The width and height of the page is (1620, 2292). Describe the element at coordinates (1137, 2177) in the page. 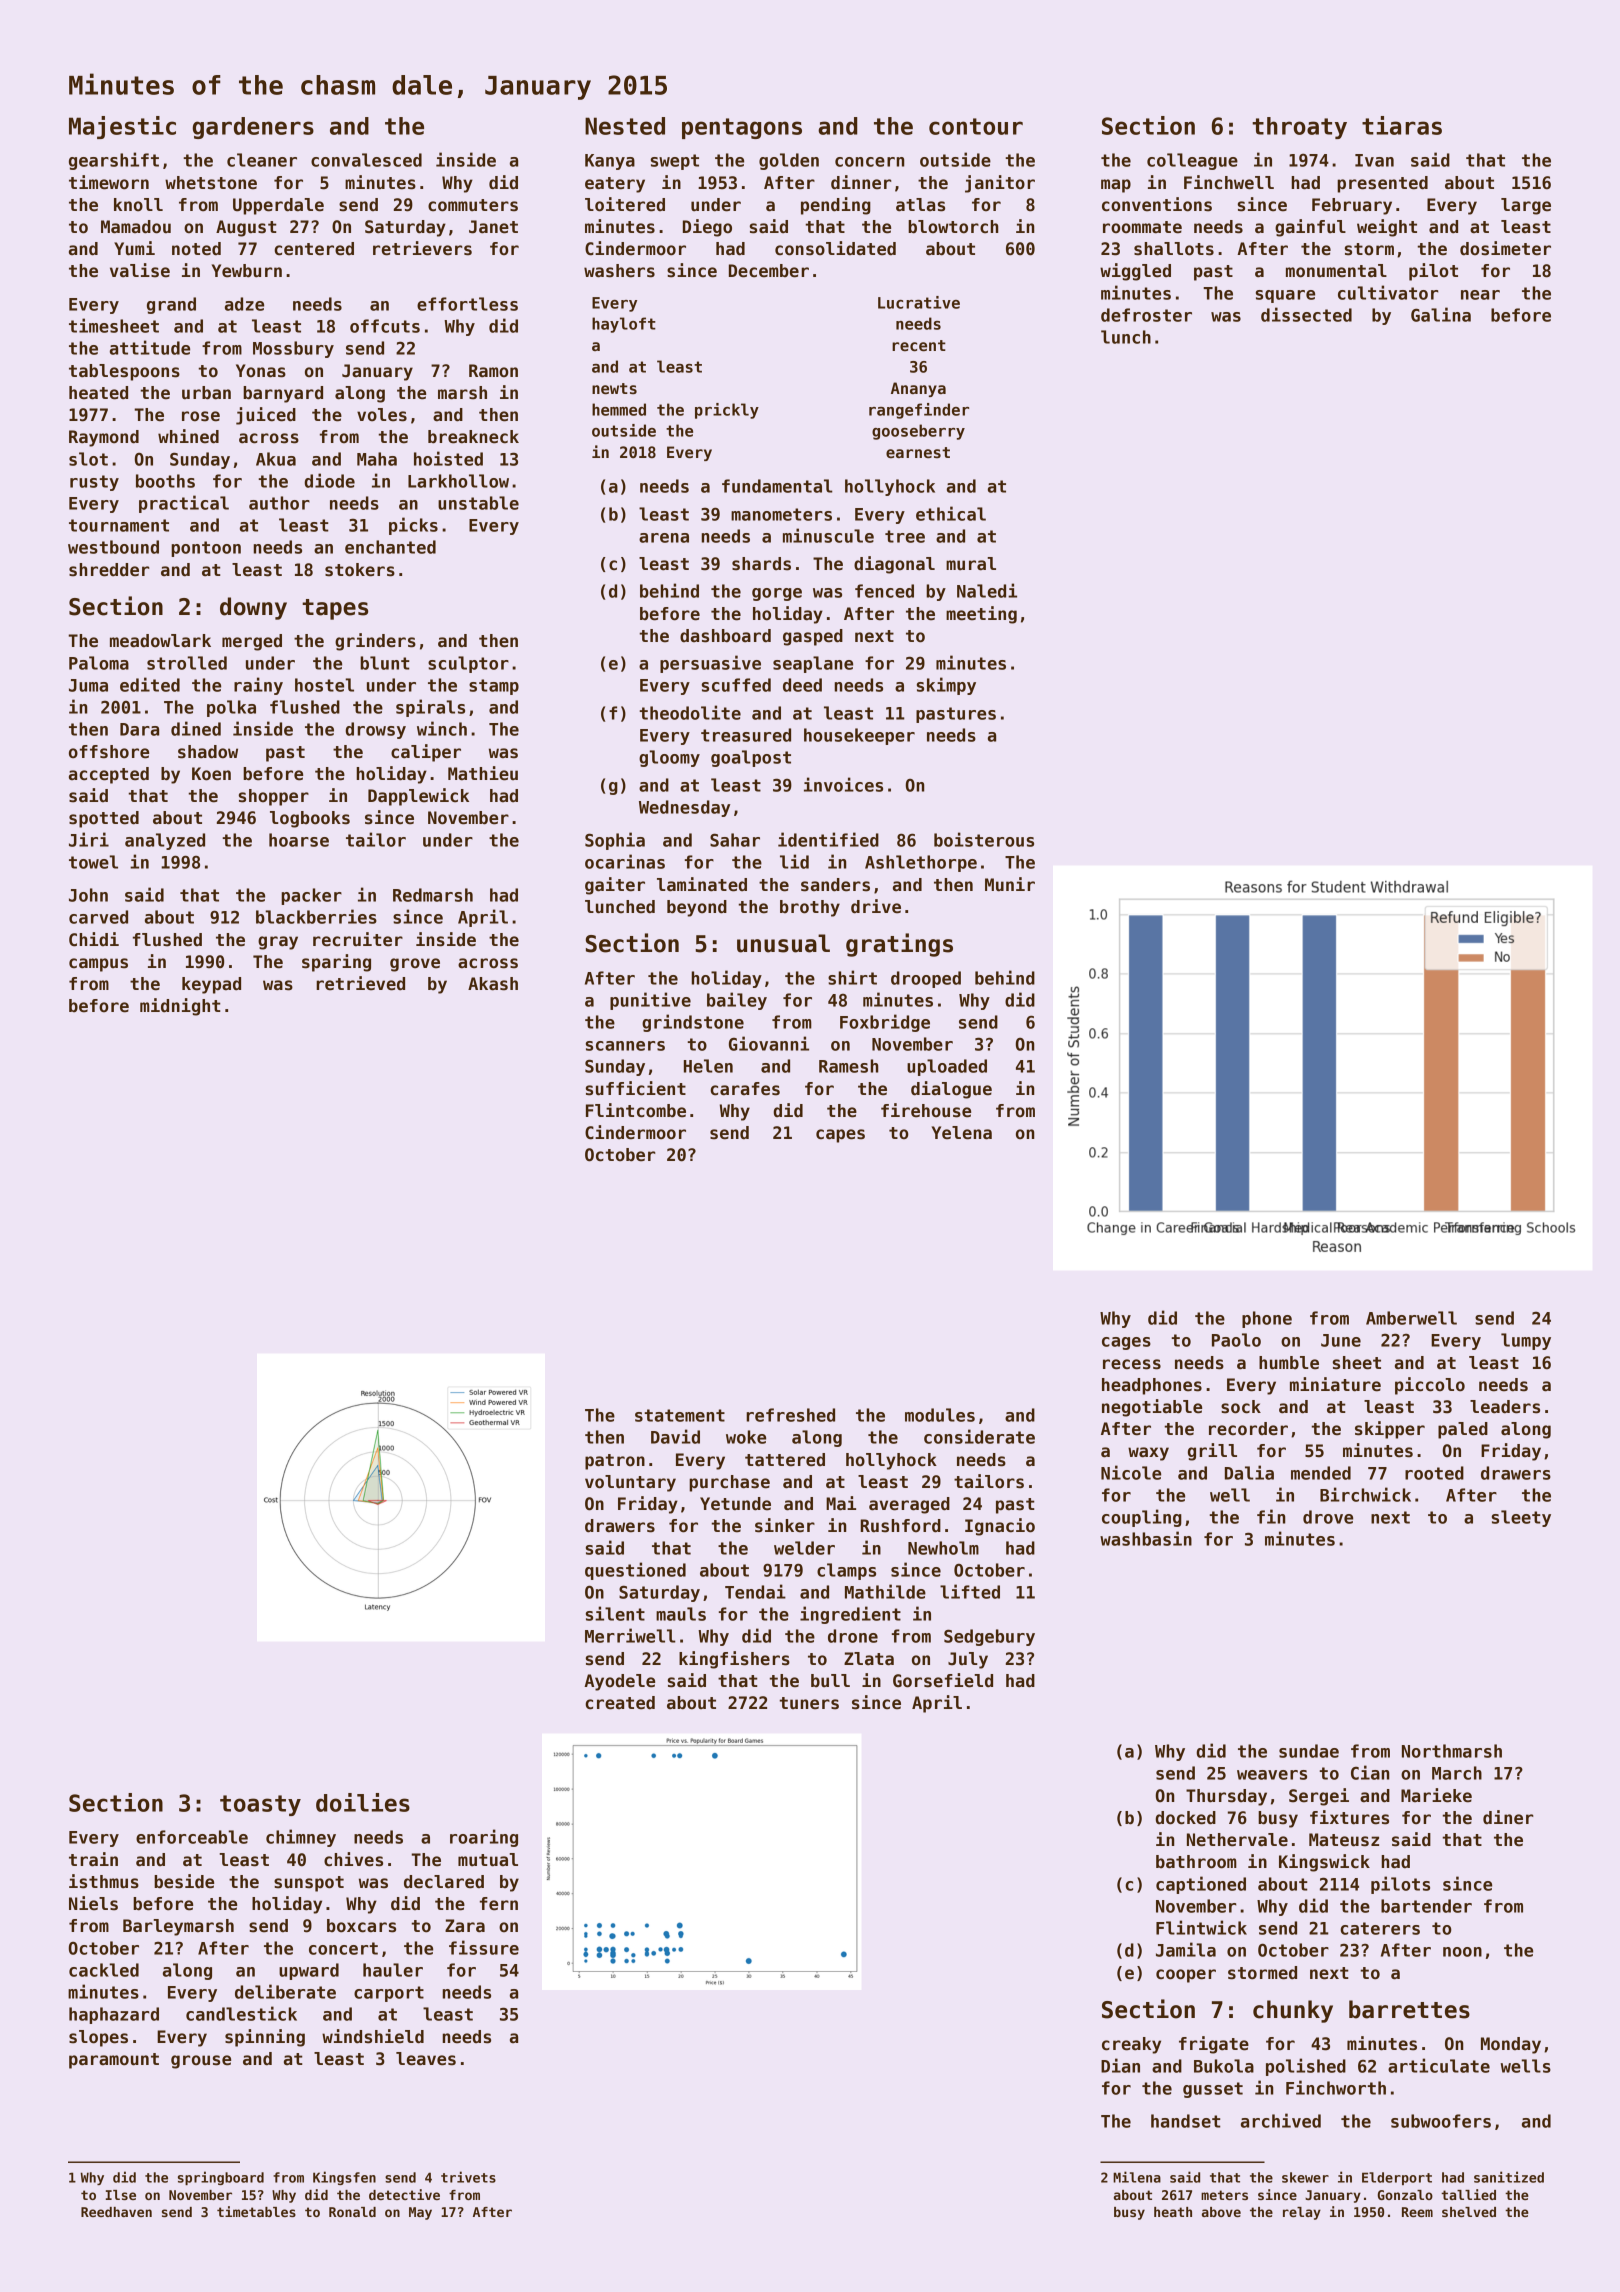

I see `Milena` at that location.
